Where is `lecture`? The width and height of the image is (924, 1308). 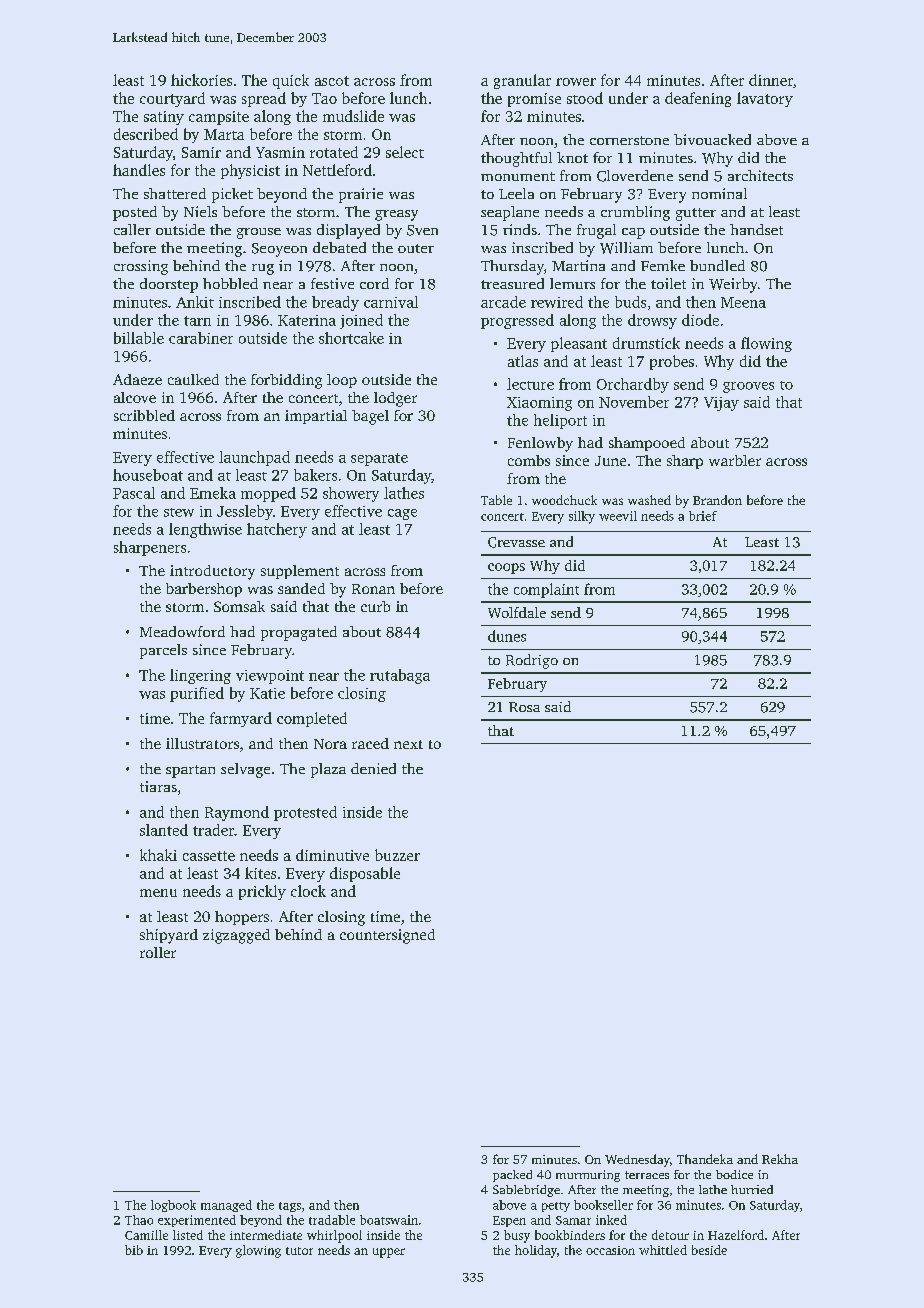
lecture is located at coordinates (530, 384).
